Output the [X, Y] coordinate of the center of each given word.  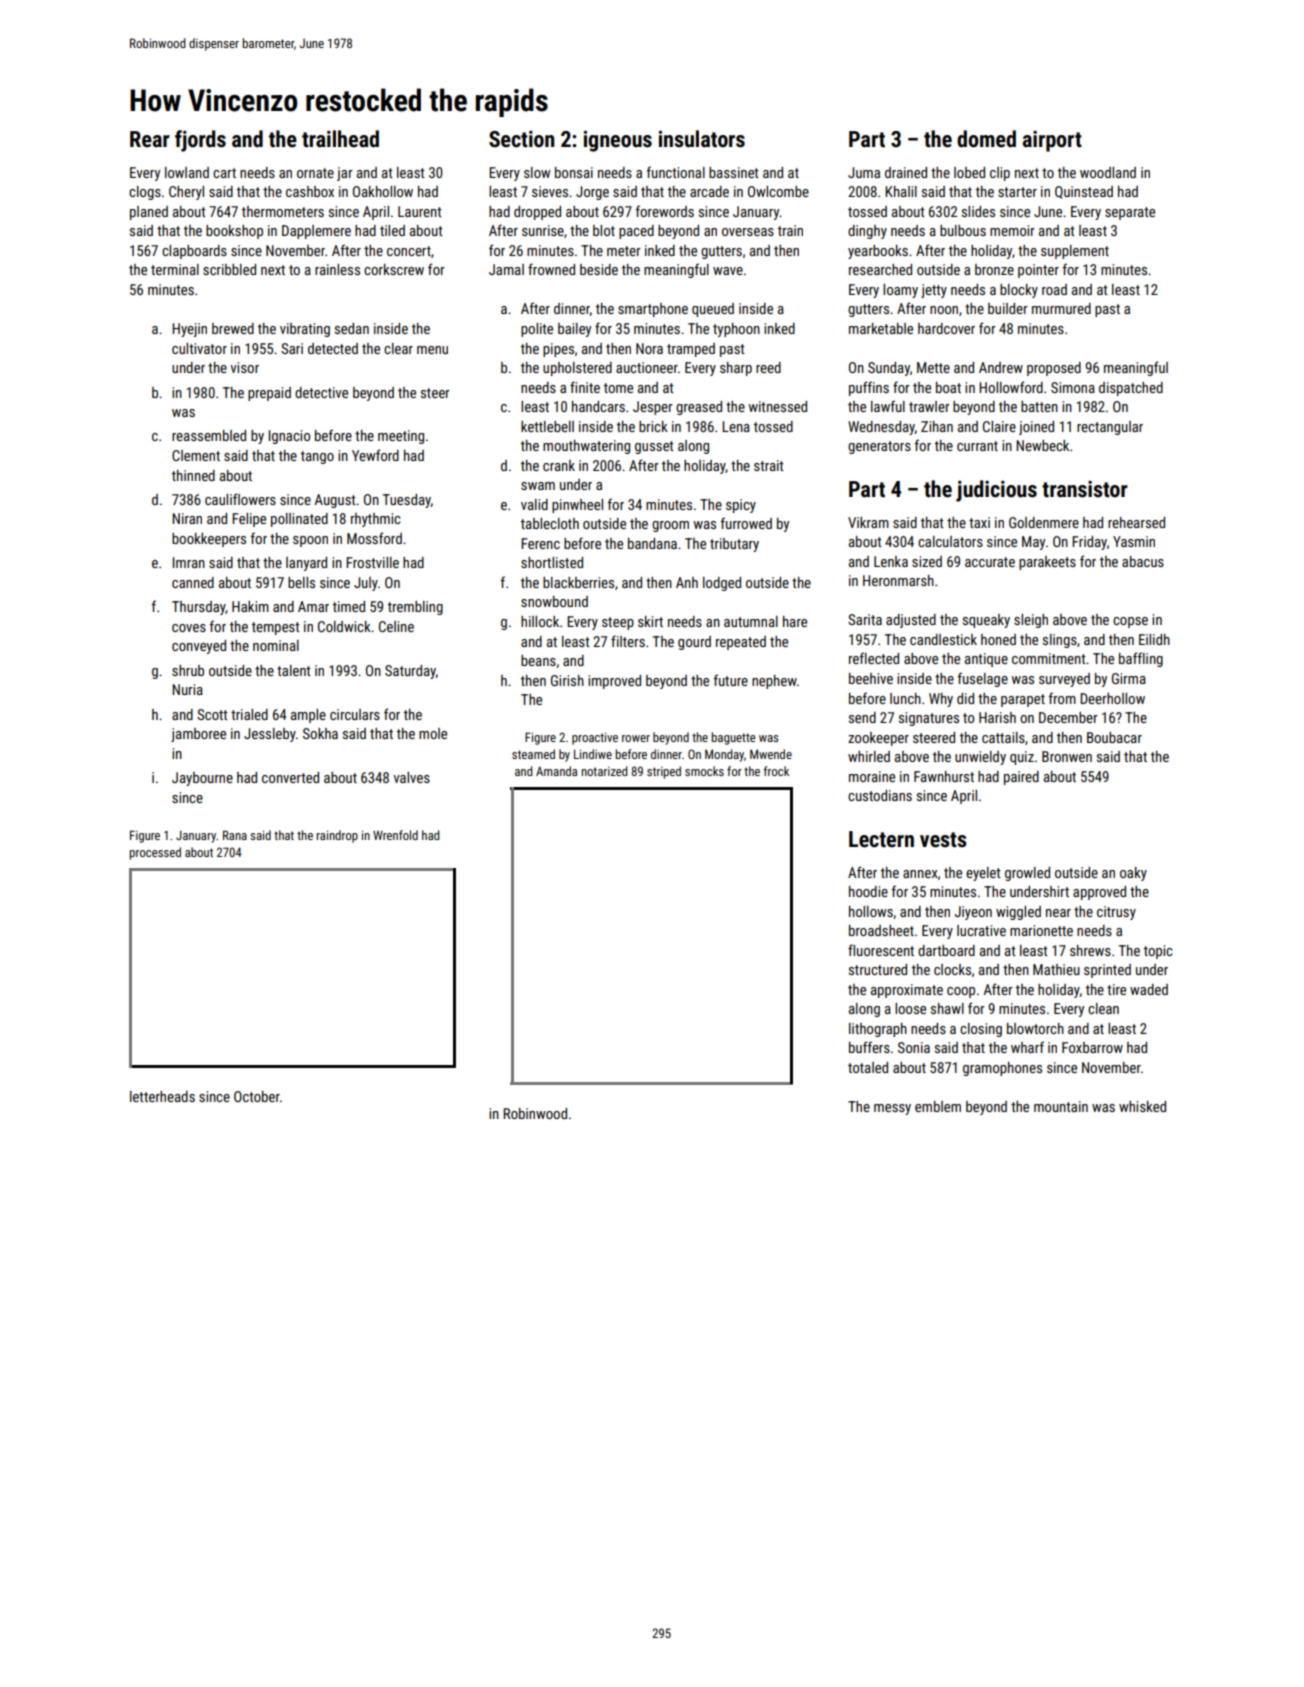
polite [537, 330]
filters [628, 641]
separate [1130, 213]
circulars [355, 714]
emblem [938, 1106]
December [1068, 717]
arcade [709, 191]
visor [244, 367]
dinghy [867, 232]
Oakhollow [383, 191]
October [257, 1096]
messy [892, 1109]
